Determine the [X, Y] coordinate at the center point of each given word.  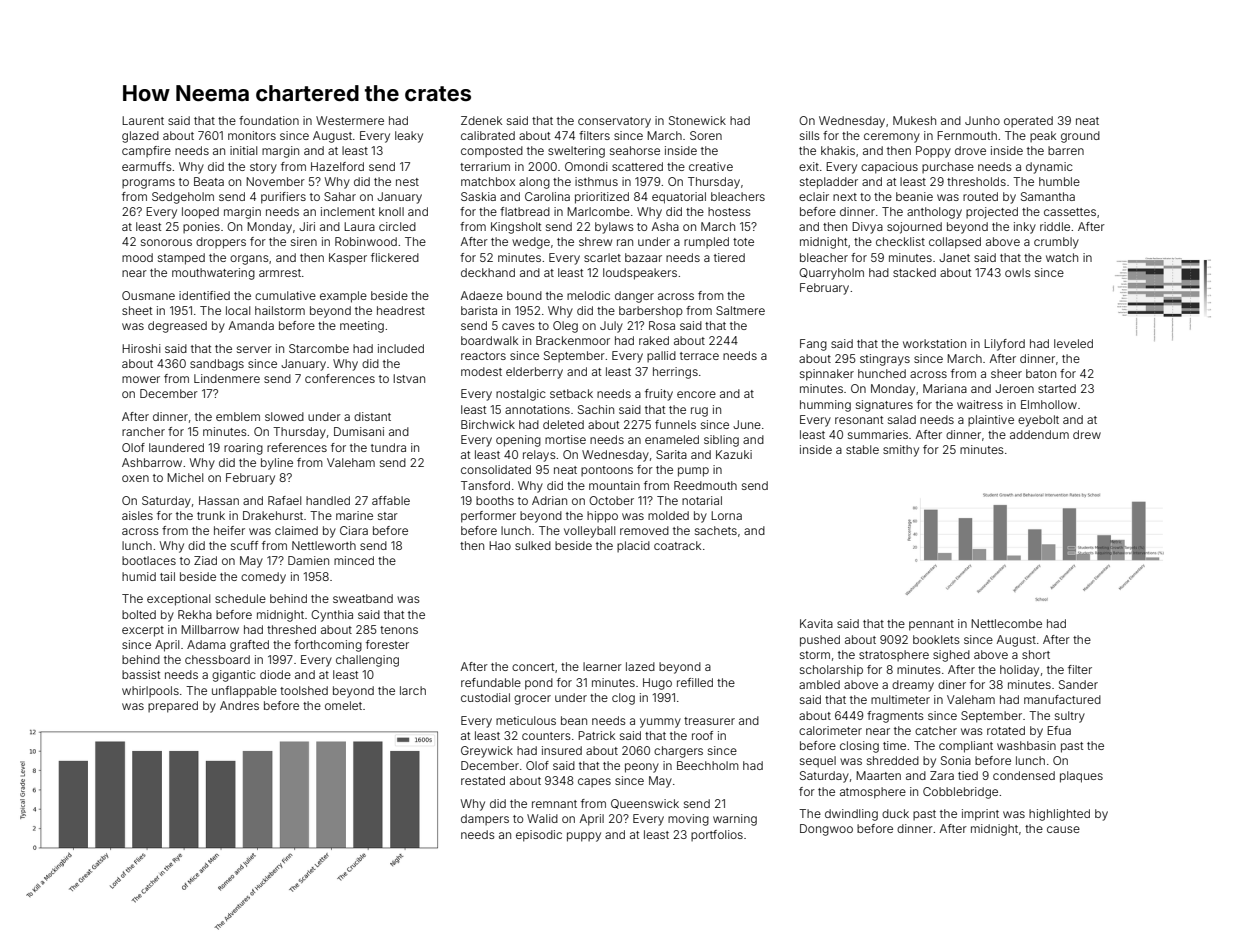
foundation [269, 120]
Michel [185, 477]
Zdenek [481, 120]
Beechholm [708, 765]
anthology [934, 213]
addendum [1039, 434]
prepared [173, 707]
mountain [614, 485]
